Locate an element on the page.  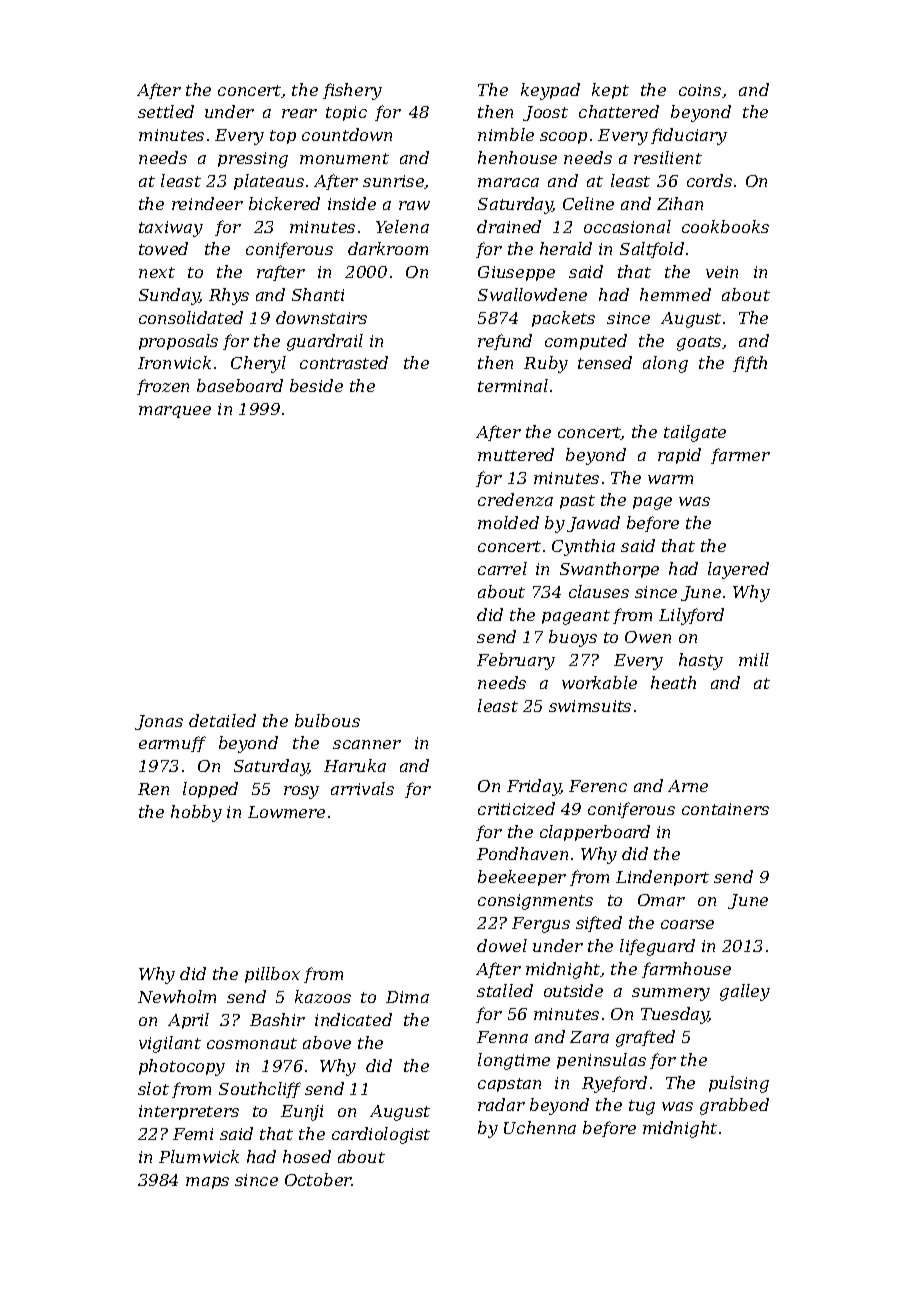
chattered is located at coordinates (619, 111).
